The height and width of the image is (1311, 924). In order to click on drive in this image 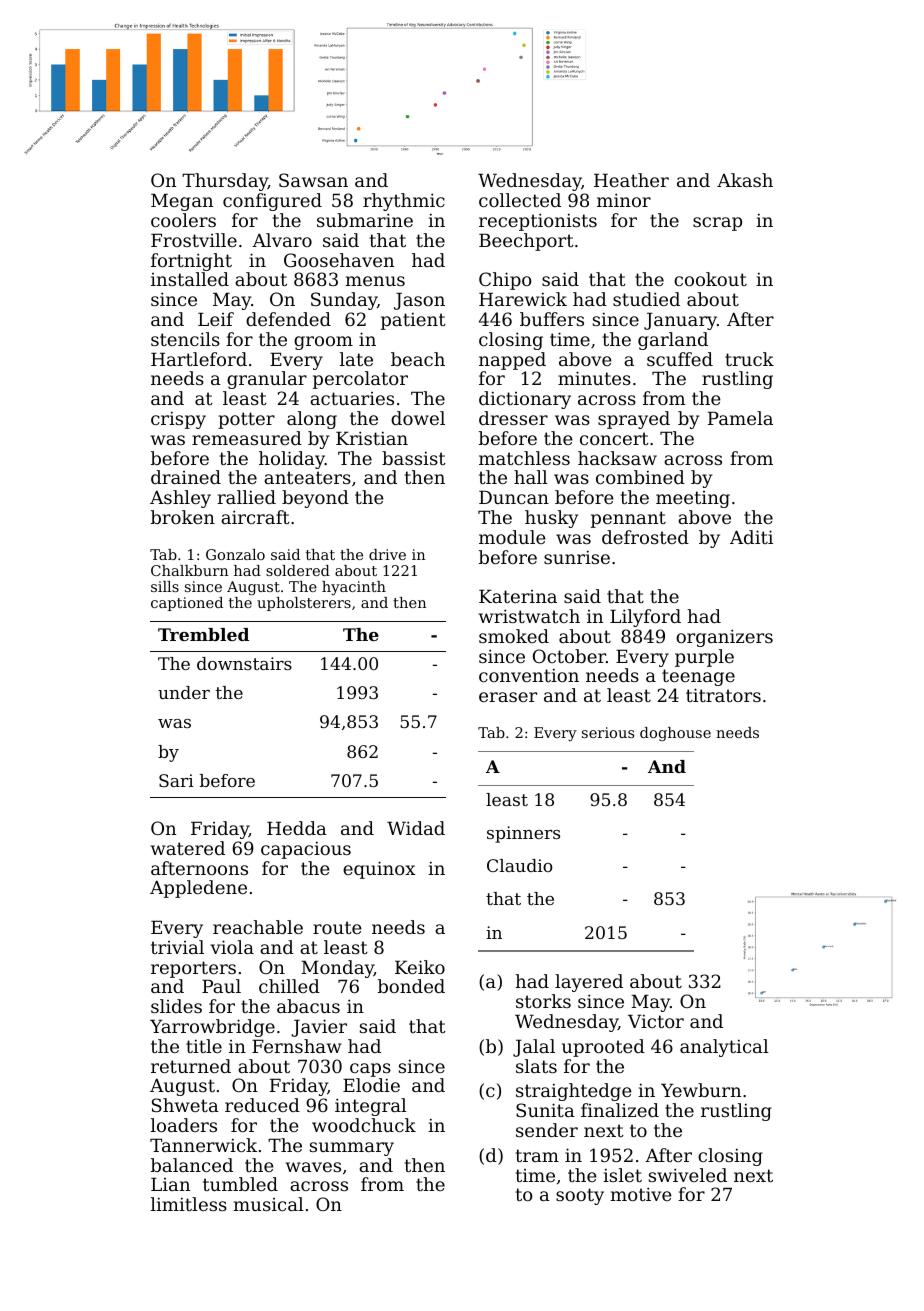, I will do `click(387, 554)`.
